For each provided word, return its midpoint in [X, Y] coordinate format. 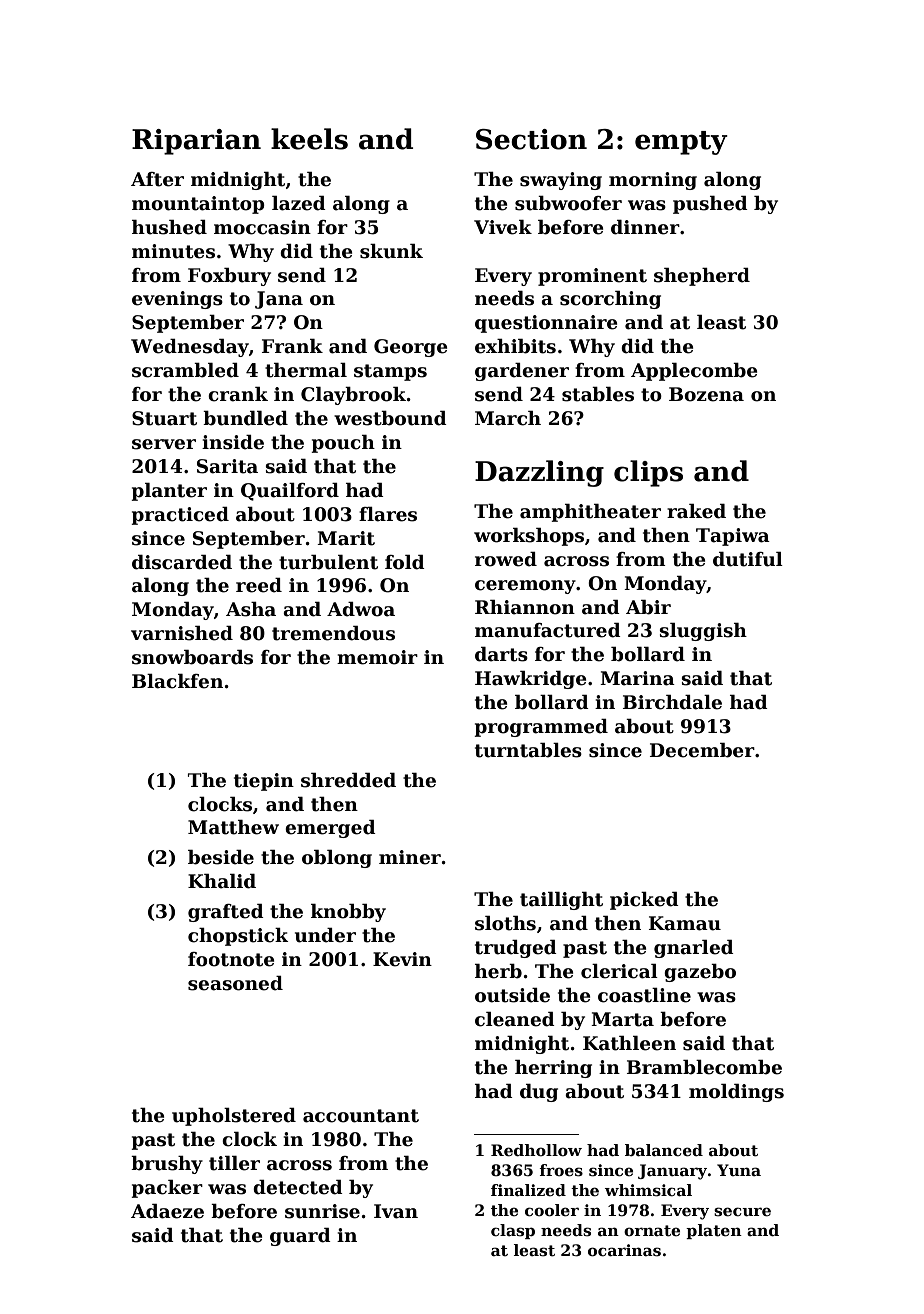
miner [410, 857]
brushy [167, 1165]
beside [221, 857]
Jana [279, 300]
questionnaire [546, 324]
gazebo [700, 973]
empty [681, 143]
